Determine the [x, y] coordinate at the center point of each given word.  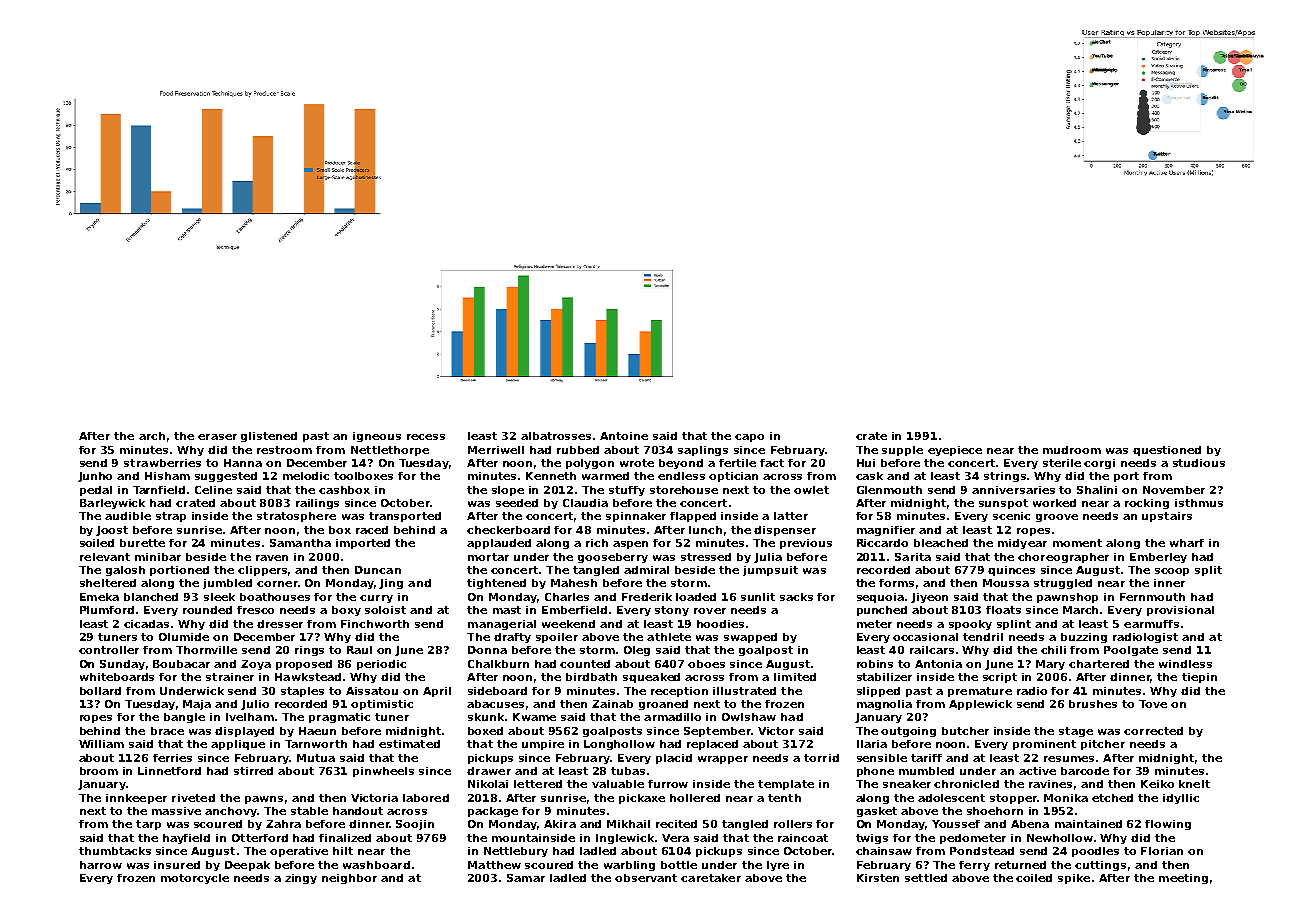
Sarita [913, 557]
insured [177, 865]
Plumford [107, 610]
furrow [668, 784]
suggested [226, 477]
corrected [1153, 731]
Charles [567, 597]
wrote [637, 463]
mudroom [1072, 450]
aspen [630, 545]
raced [372, 530]
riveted [193, 798]
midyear [1022, 544]
